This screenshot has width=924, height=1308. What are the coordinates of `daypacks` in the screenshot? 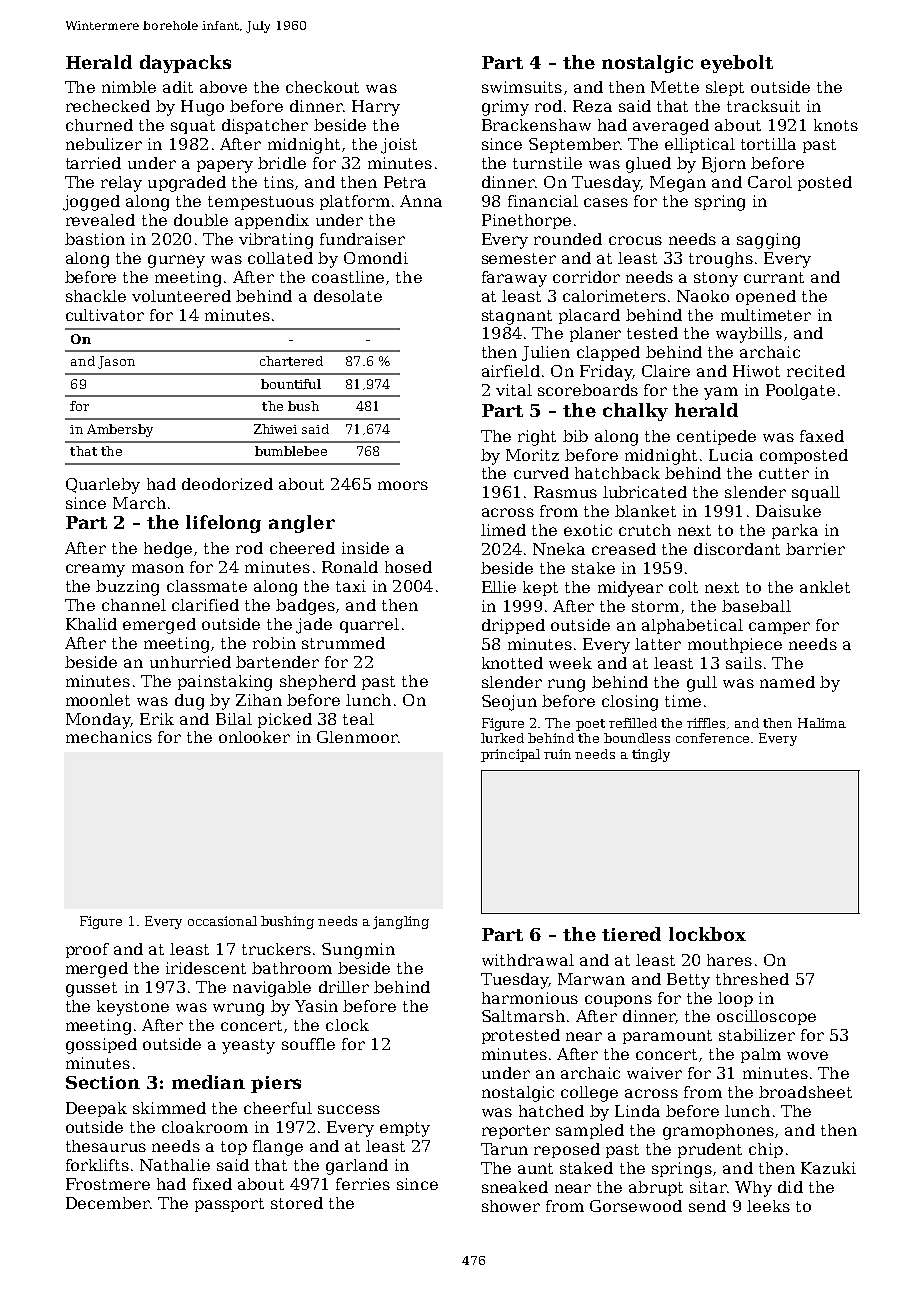 It's located at (185, 64).
